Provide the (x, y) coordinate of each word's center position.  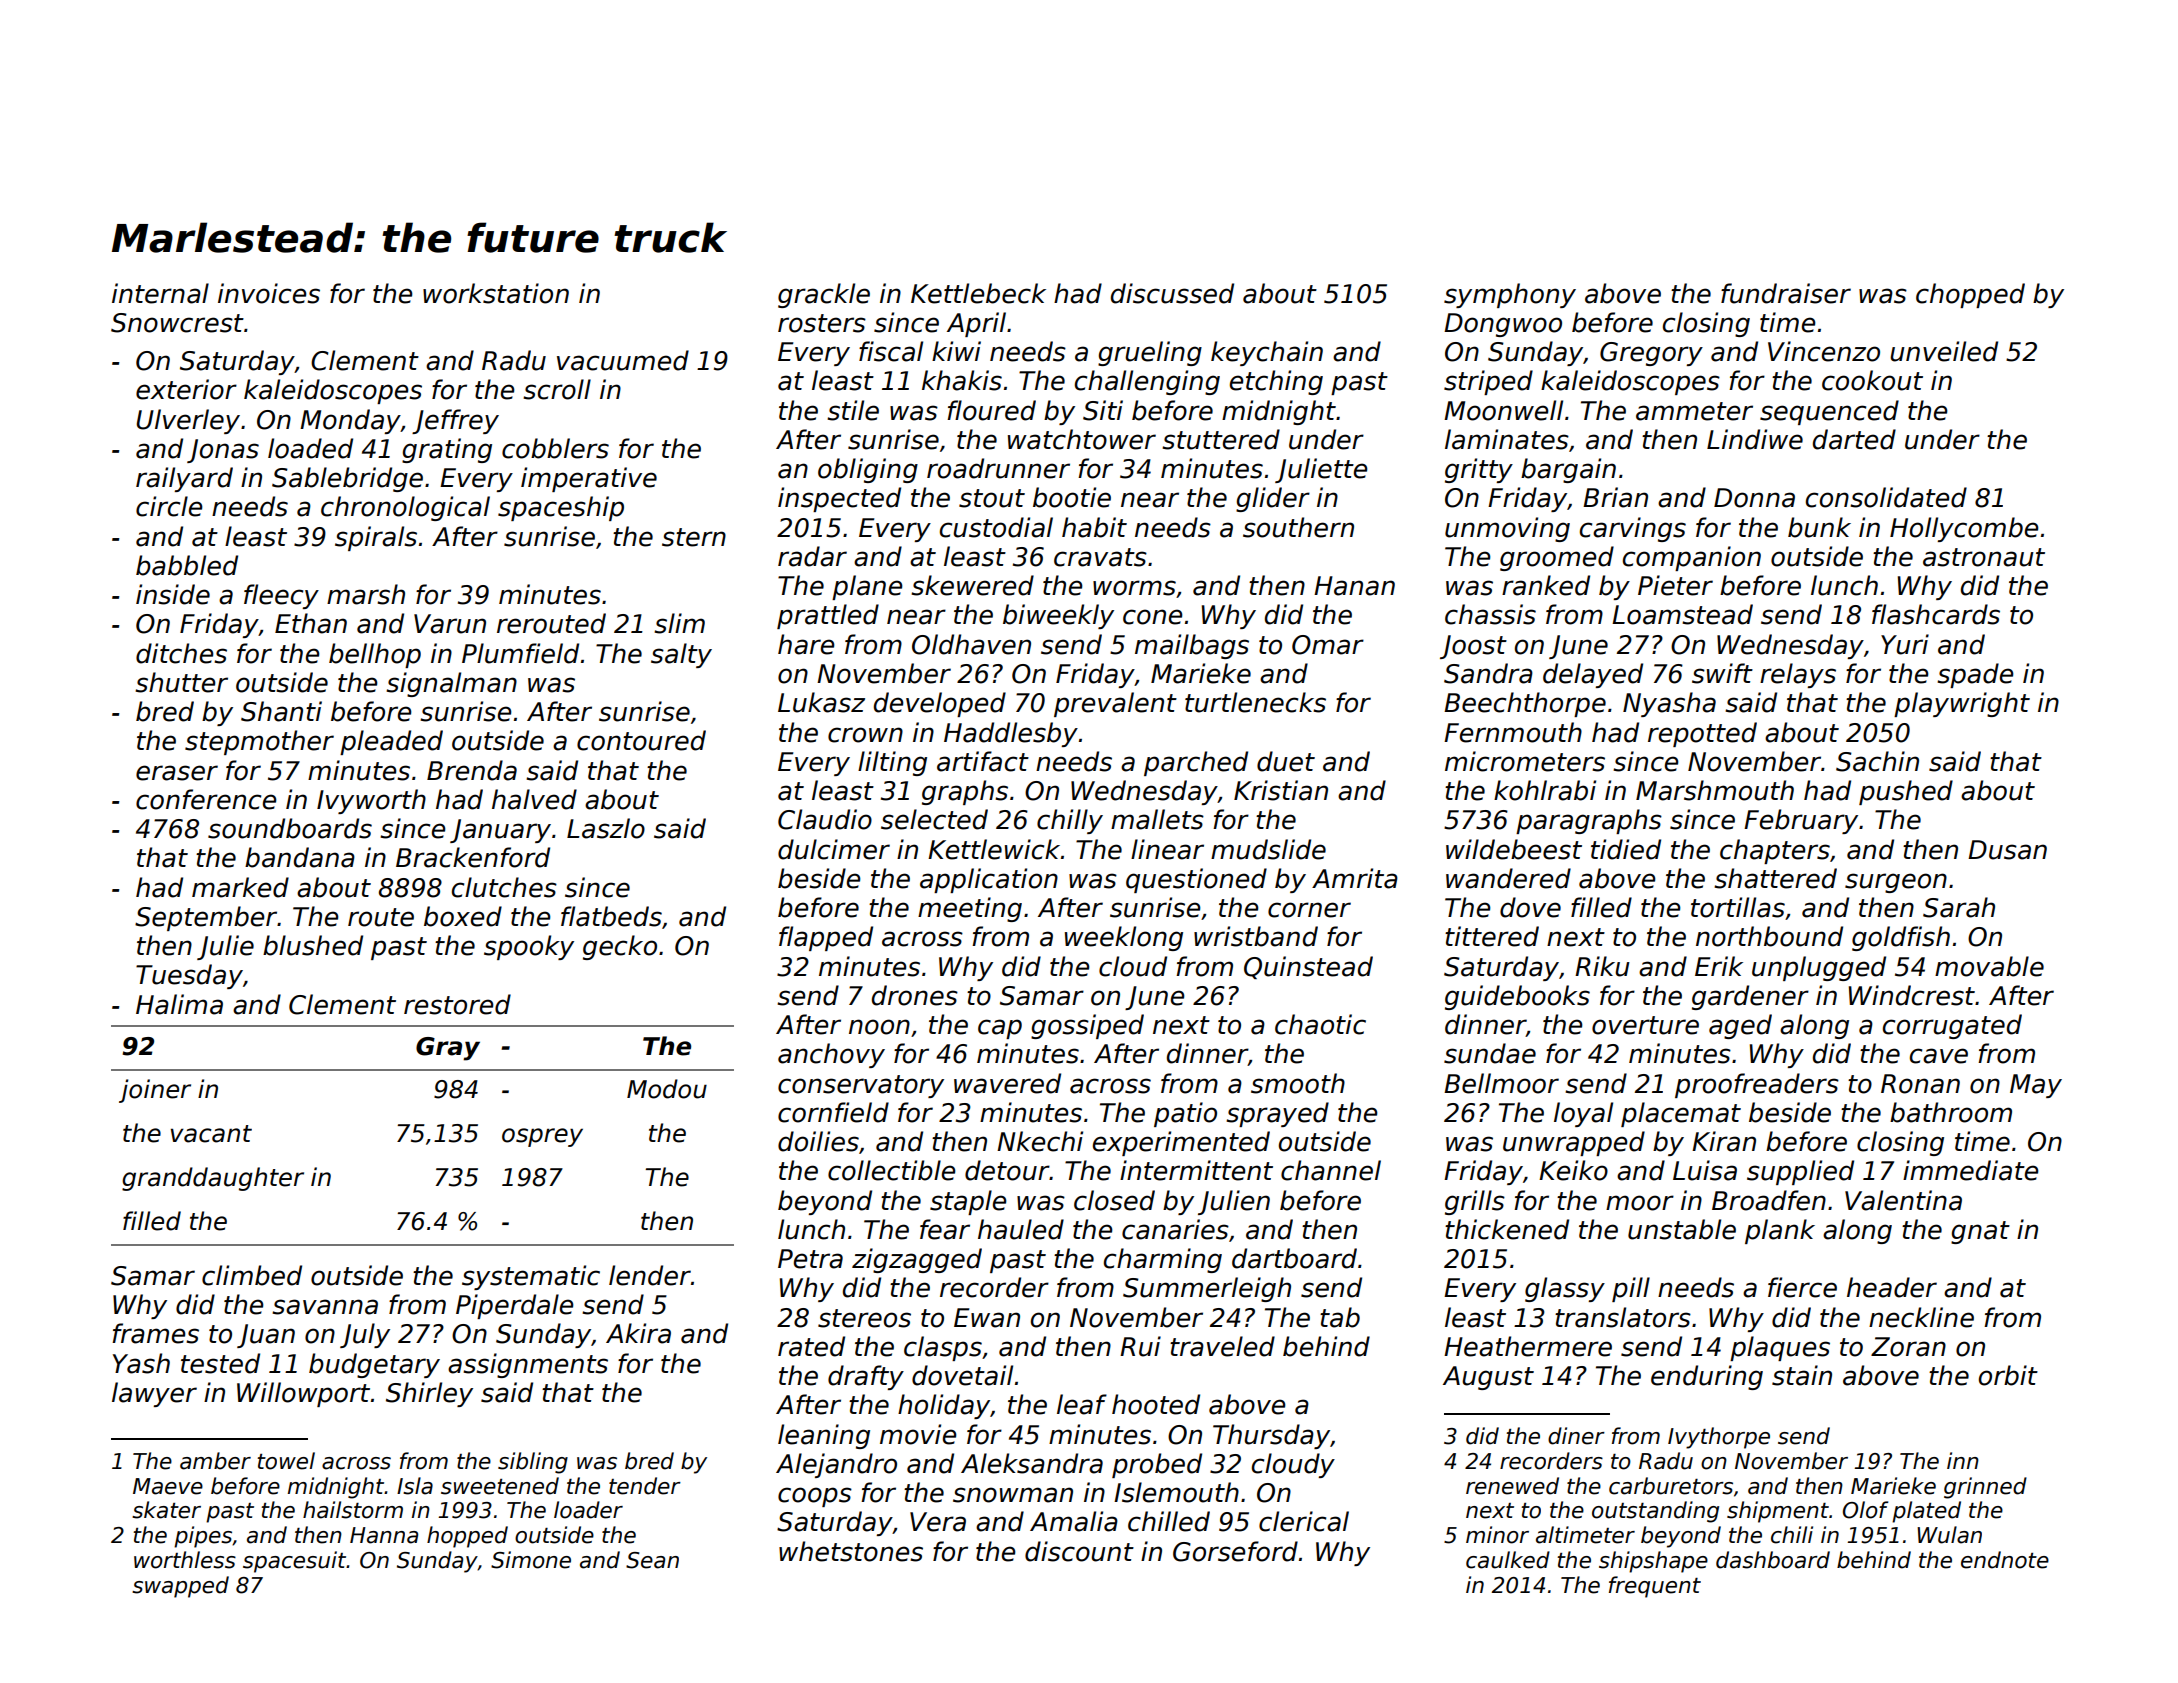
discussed (1172, 293)
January (500, 831)
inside (173, 594)
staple (968, 1202)
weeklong (1124, 938)
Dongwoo (1503, 325)
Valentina (1903, 1200)
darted (1854, 439)
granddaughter (213, 1179)
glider (1273, 499)
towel (286, 1461)
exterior (186, 389)
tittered (1492, 936)
